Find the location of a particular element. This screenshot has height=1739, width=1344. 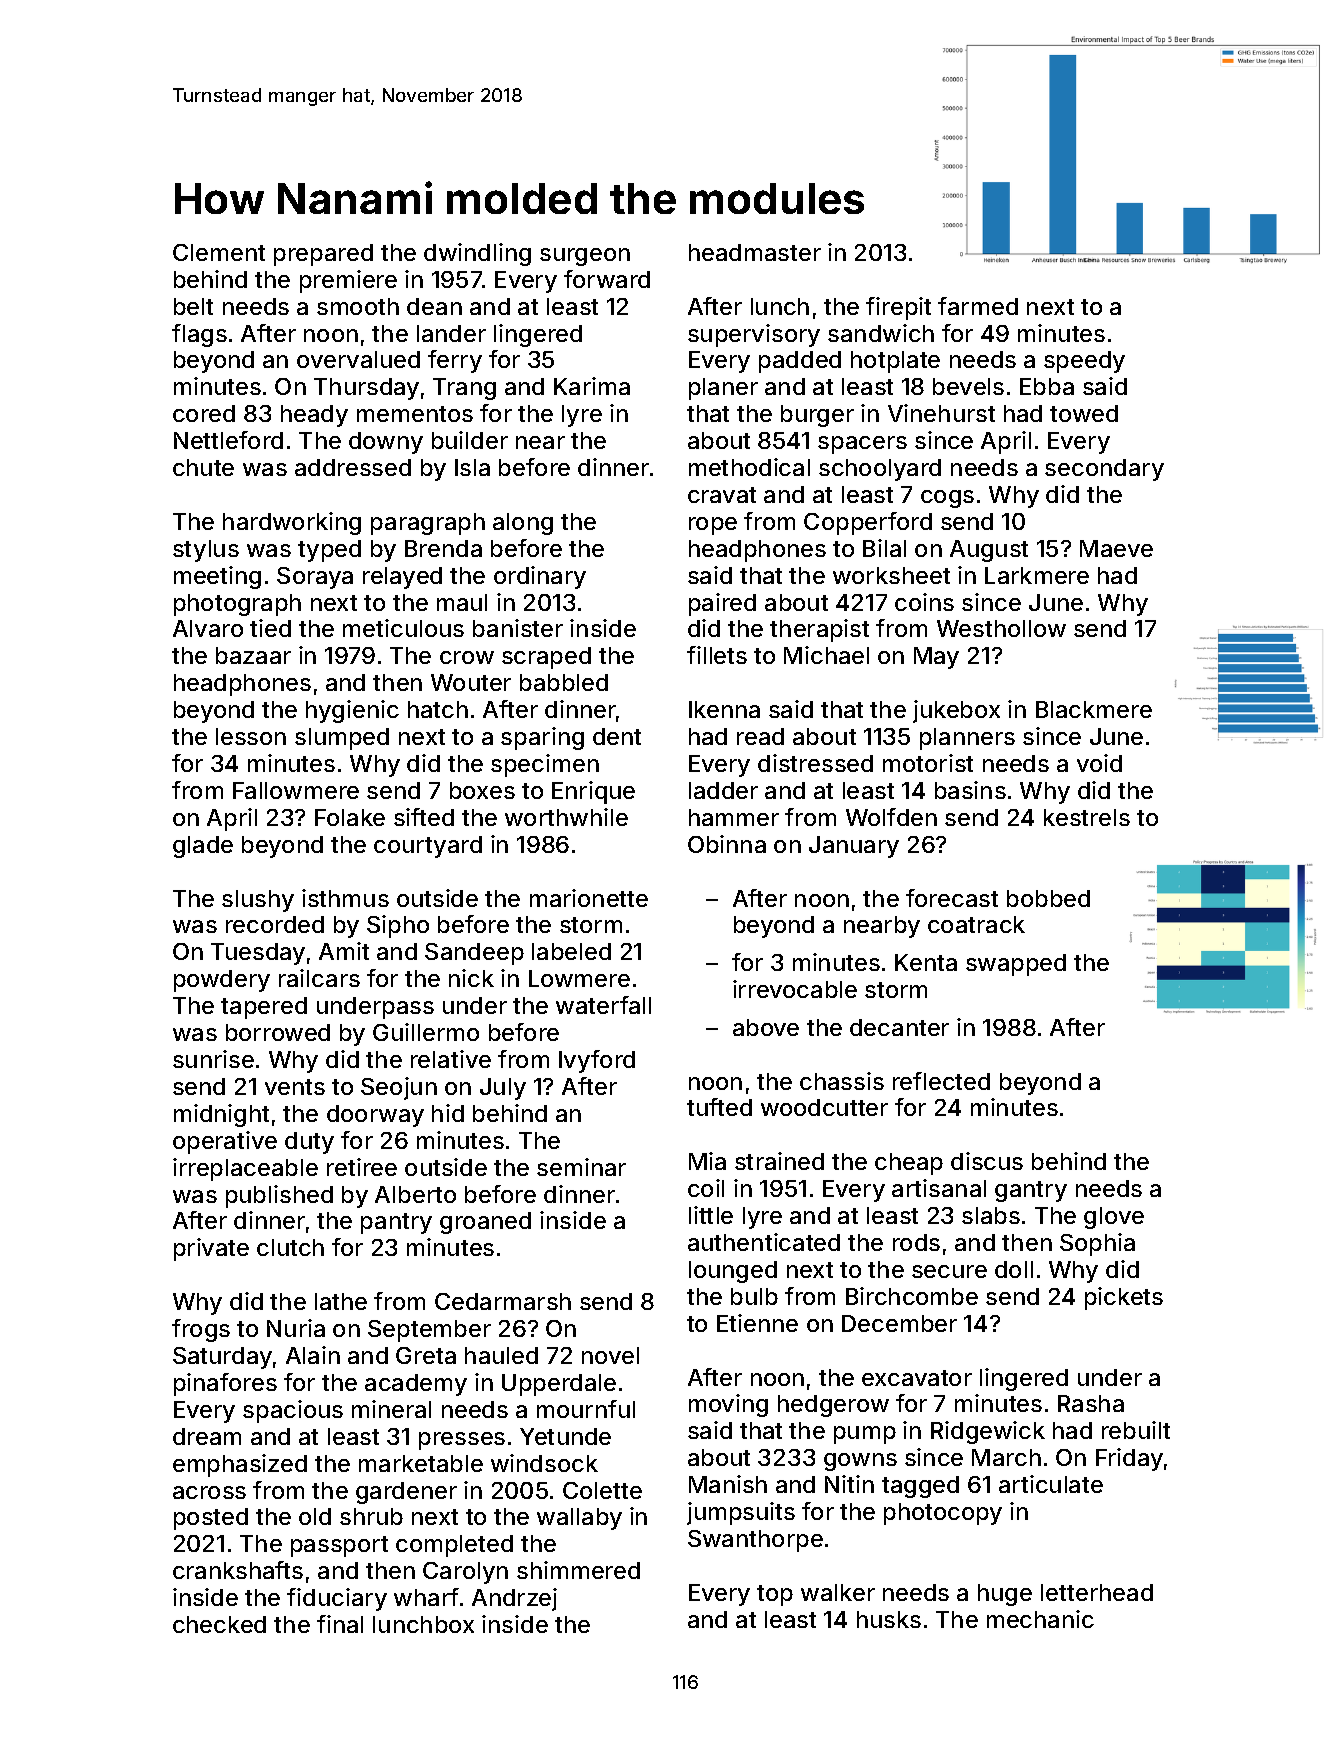

farmed is located at coordinates (978, 306).
